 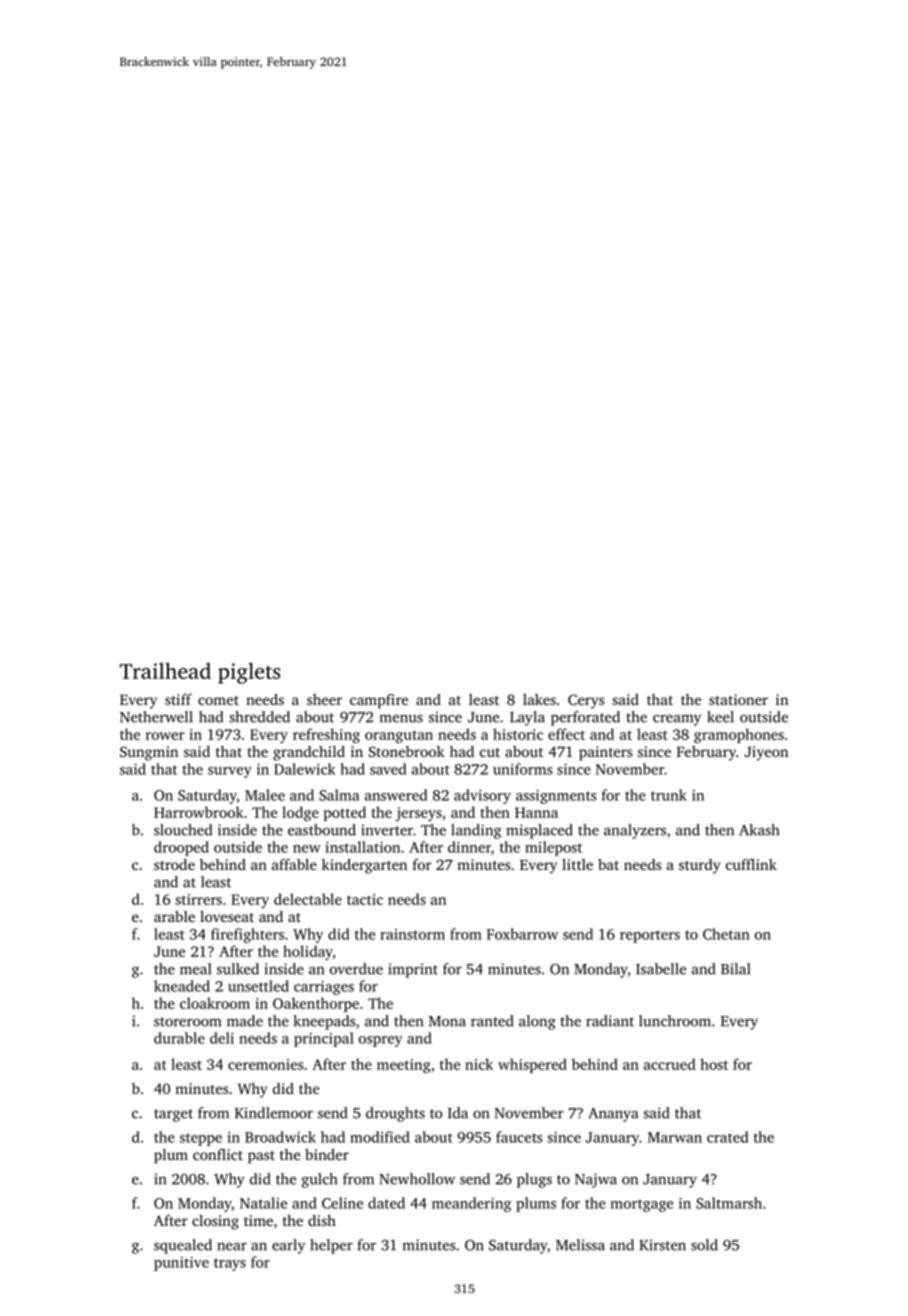 I want to click on conflict, so click(x=218, y=1154).
